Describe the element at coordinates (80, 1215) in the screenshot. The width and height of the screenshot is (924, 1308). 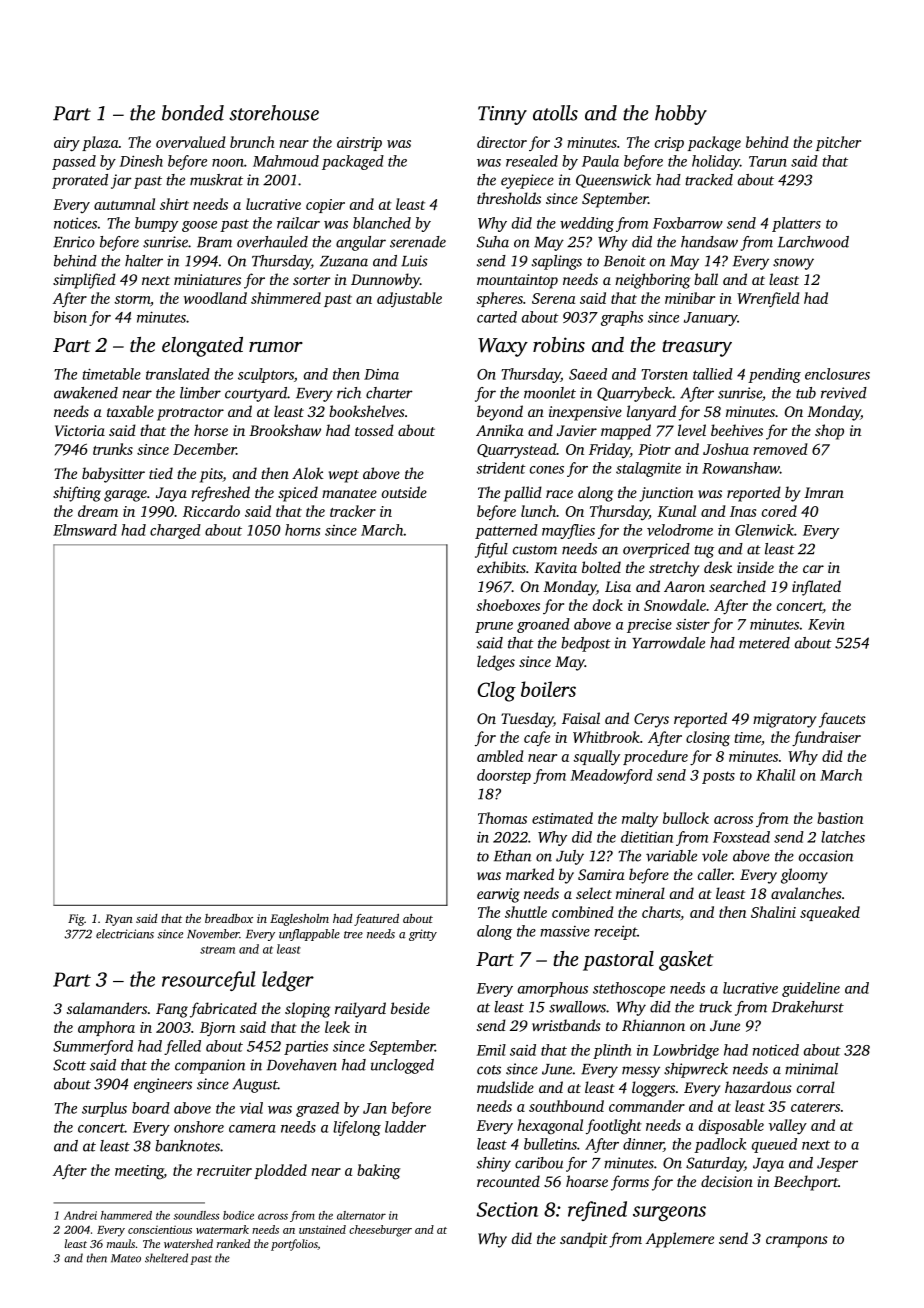
I see `Andrei` at that location.
